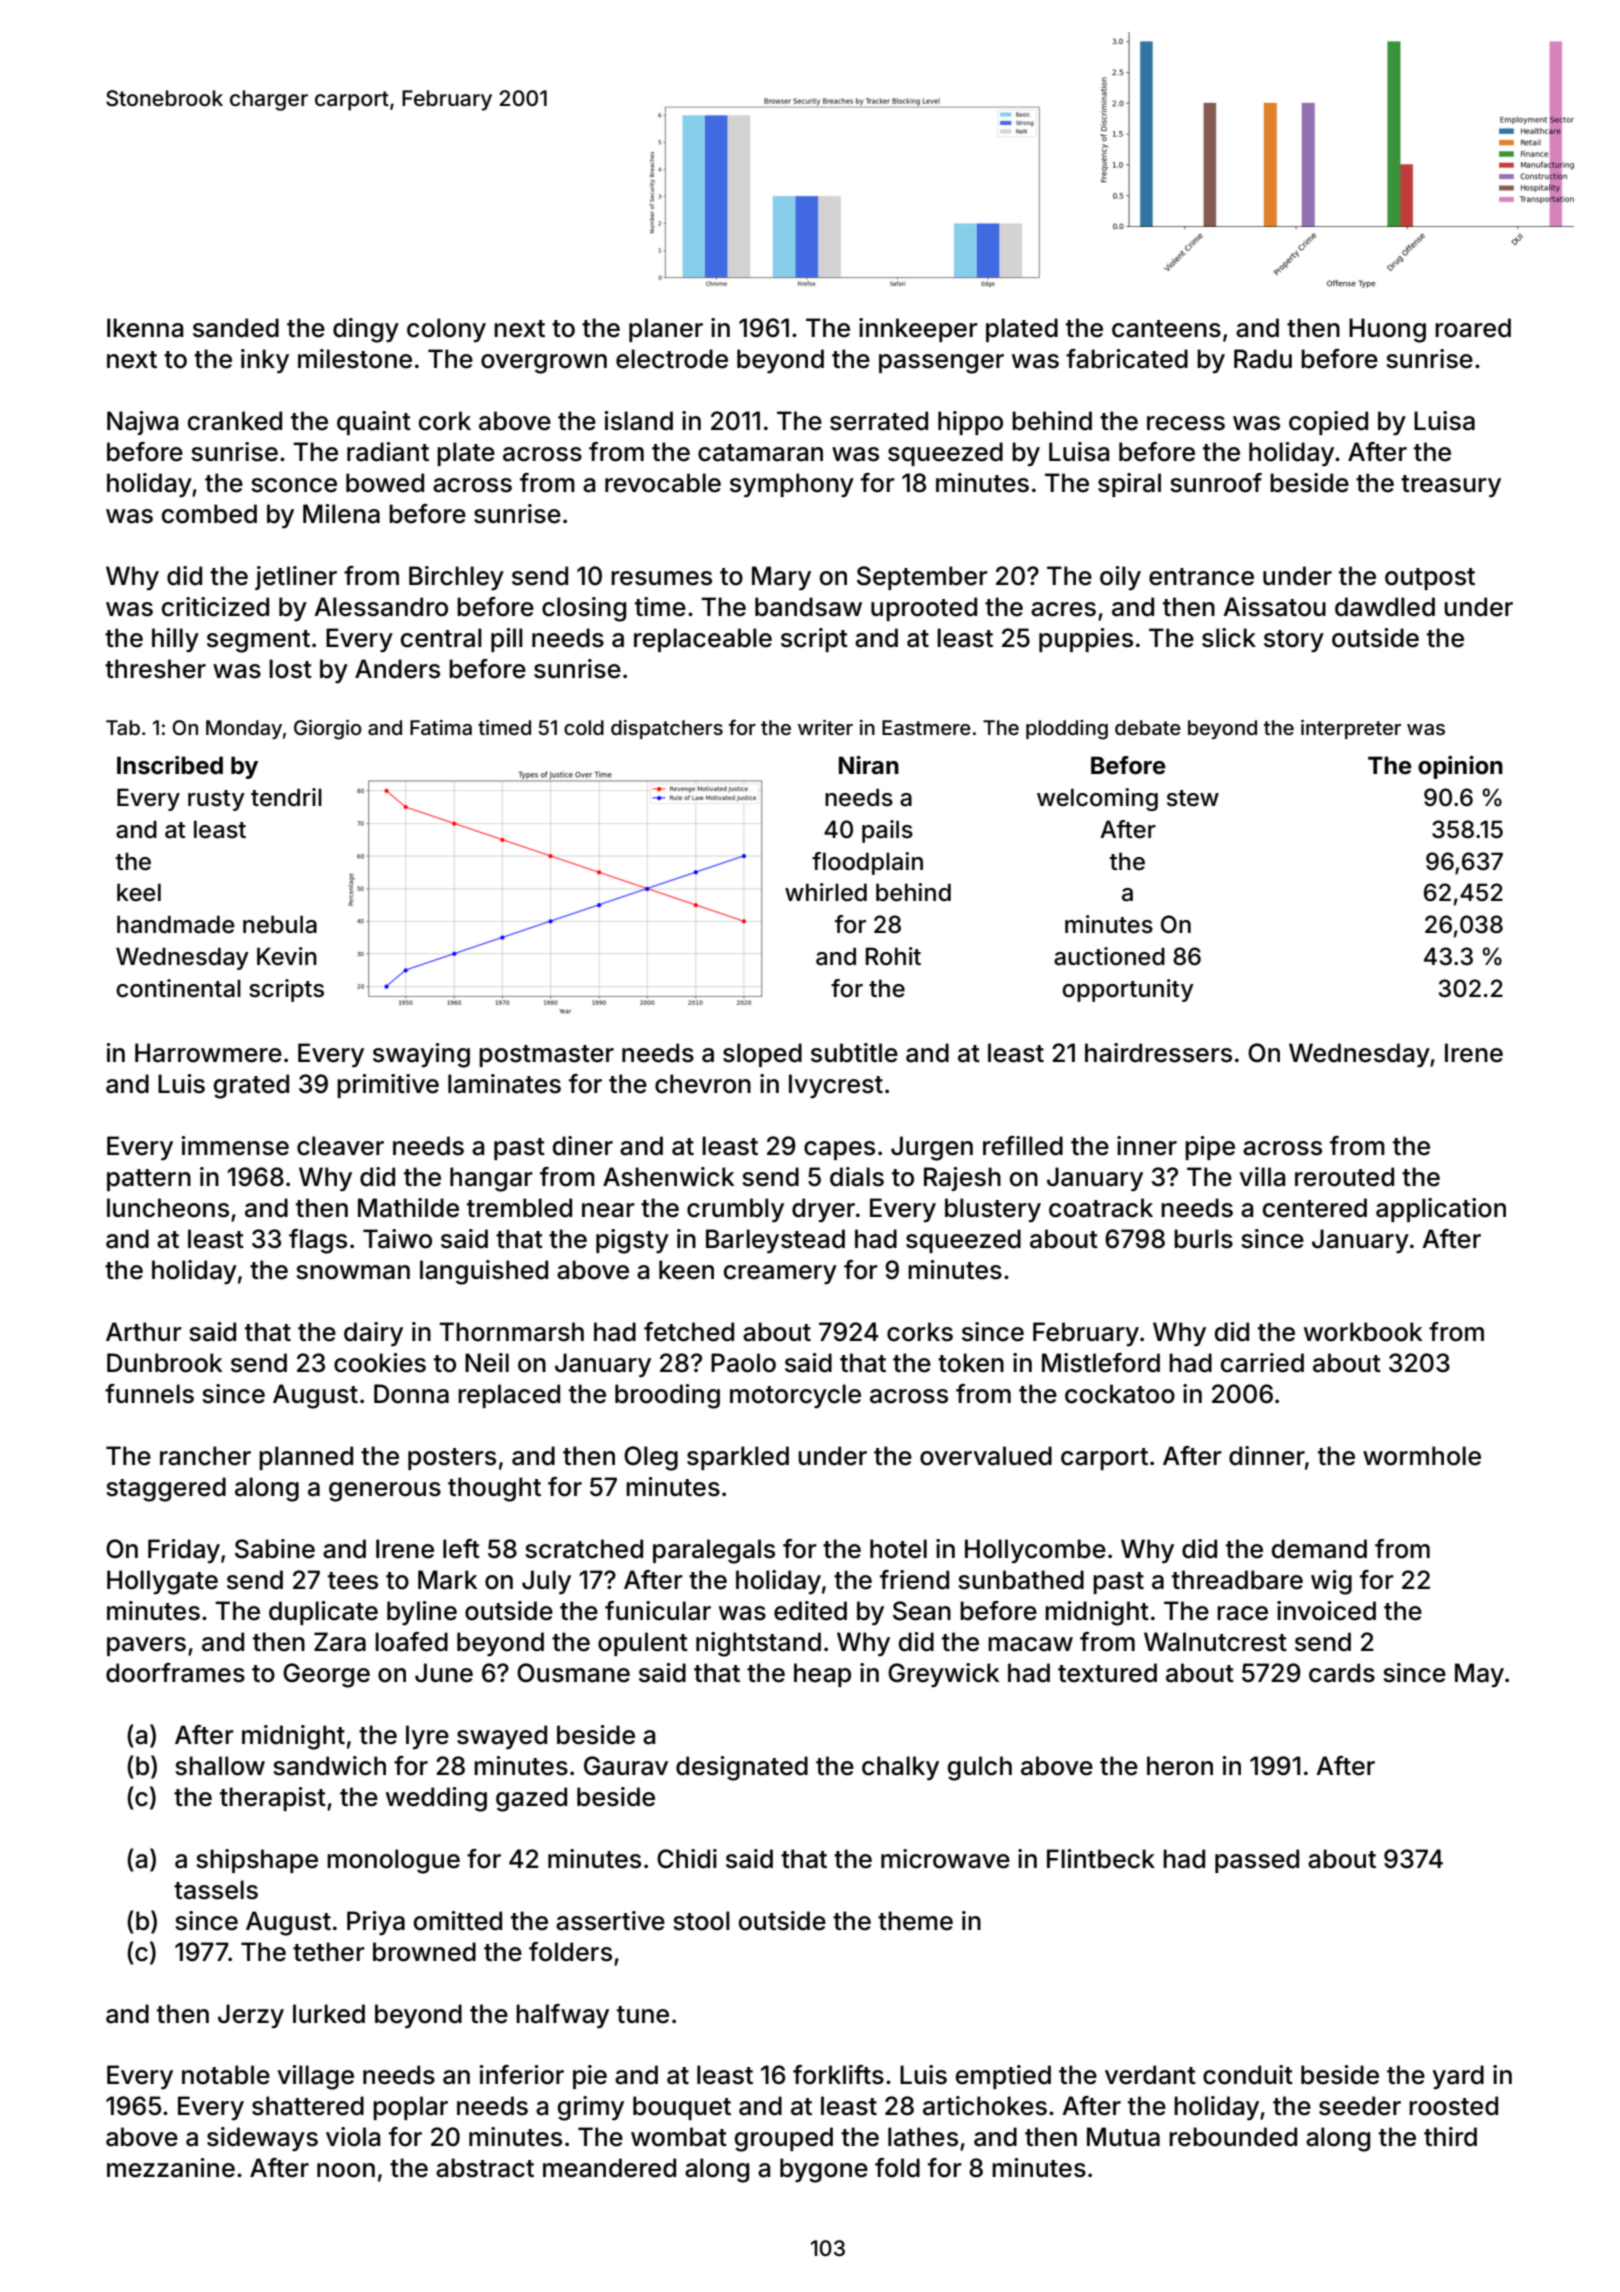 The image size is (1620, 2292). Describe the element at coordinates (1451, 486) in the screenshot. I see `treasury` at that location.
